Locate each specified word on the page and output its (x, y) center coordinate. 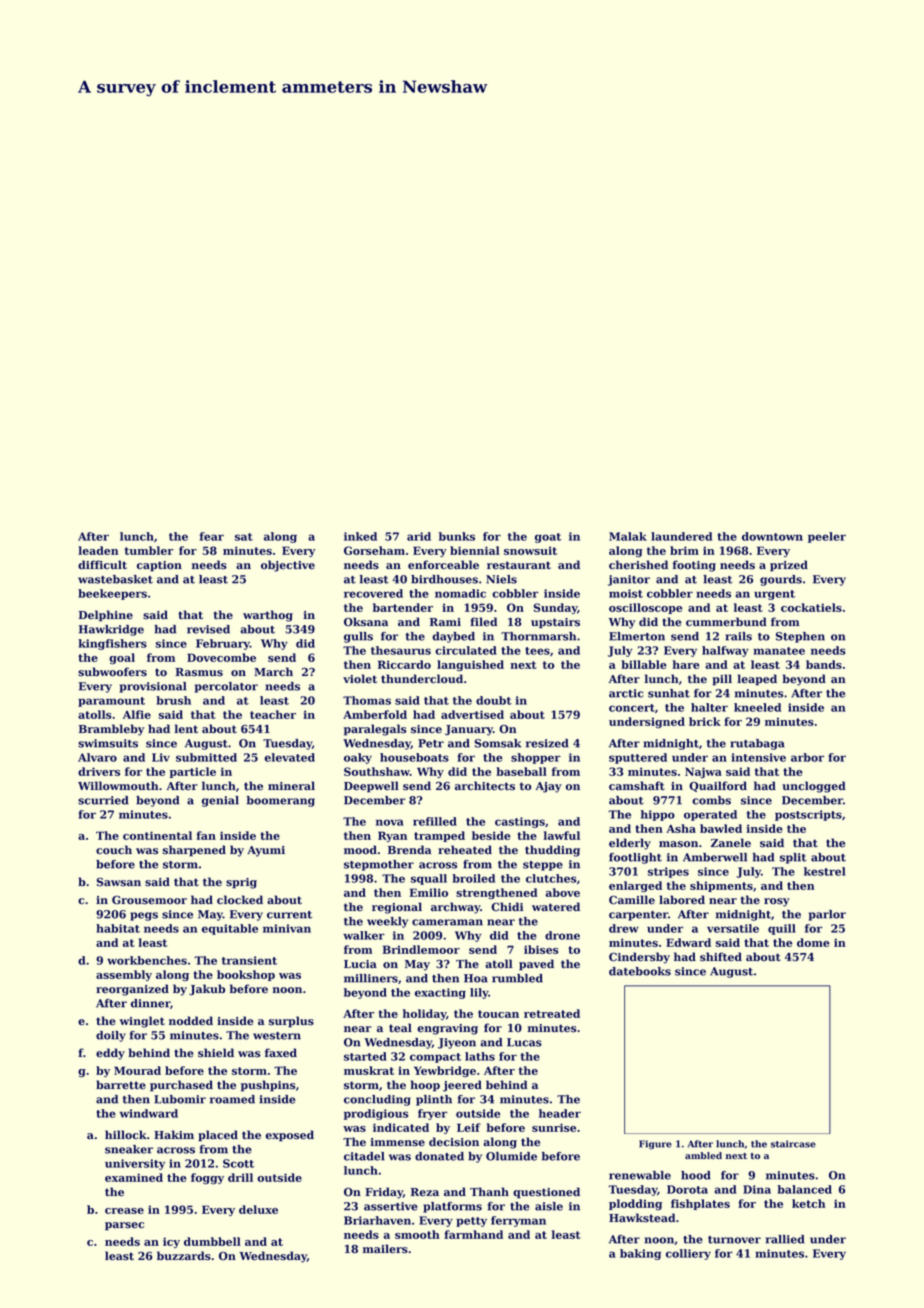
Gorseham (374, 550)
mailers (385, 1249)
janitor (629, 580)
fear (212, 536)
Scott (238, 1163)
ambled (703, 1155)
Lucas (524, 1042)
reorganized (132, 990)
